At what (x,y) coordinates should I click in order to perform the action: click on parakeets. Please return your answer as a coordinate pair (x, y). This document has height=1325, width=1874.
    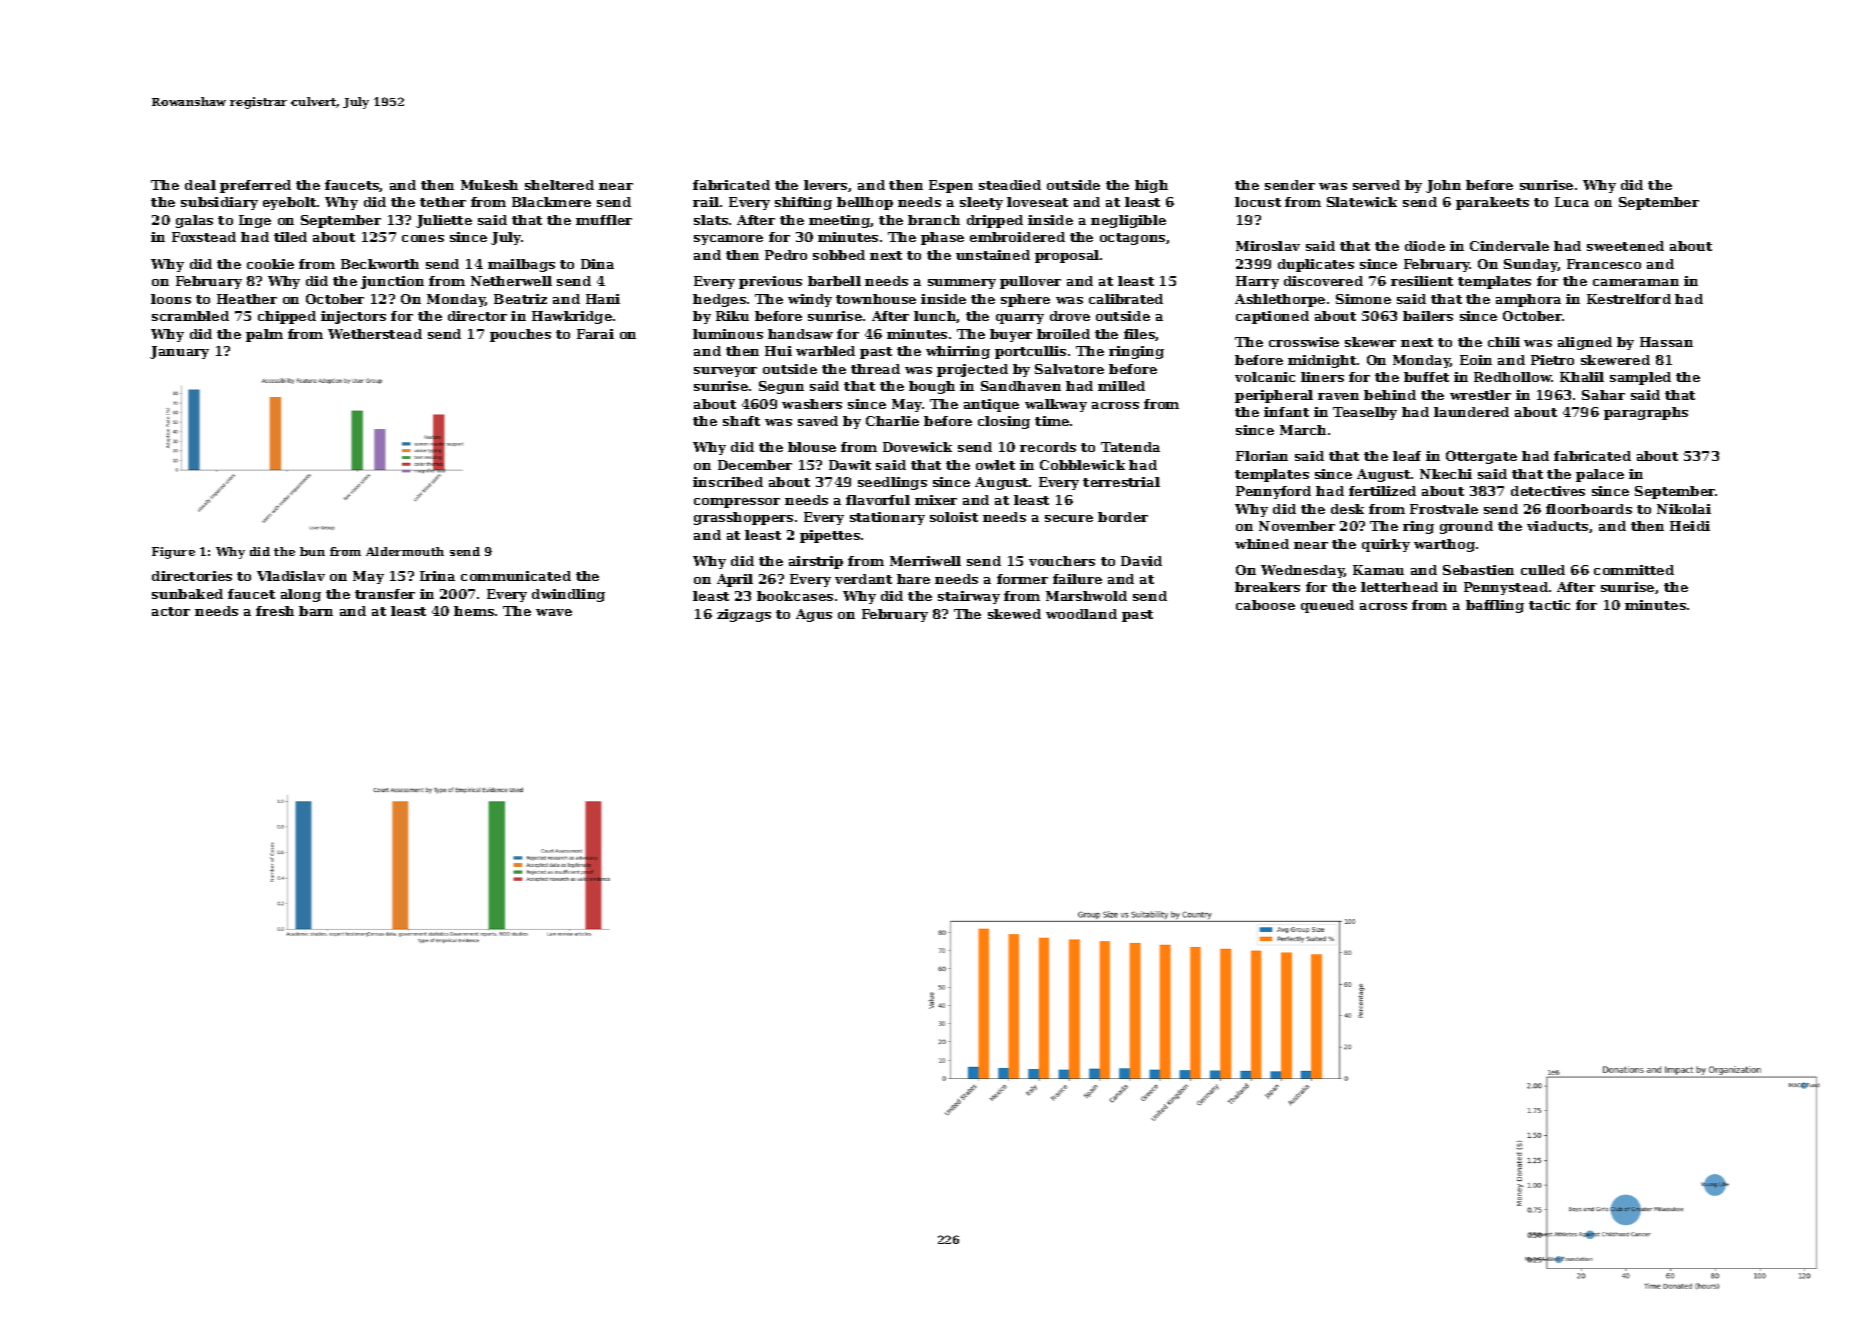
    Looking at the image, I should click on (1492, 203).
